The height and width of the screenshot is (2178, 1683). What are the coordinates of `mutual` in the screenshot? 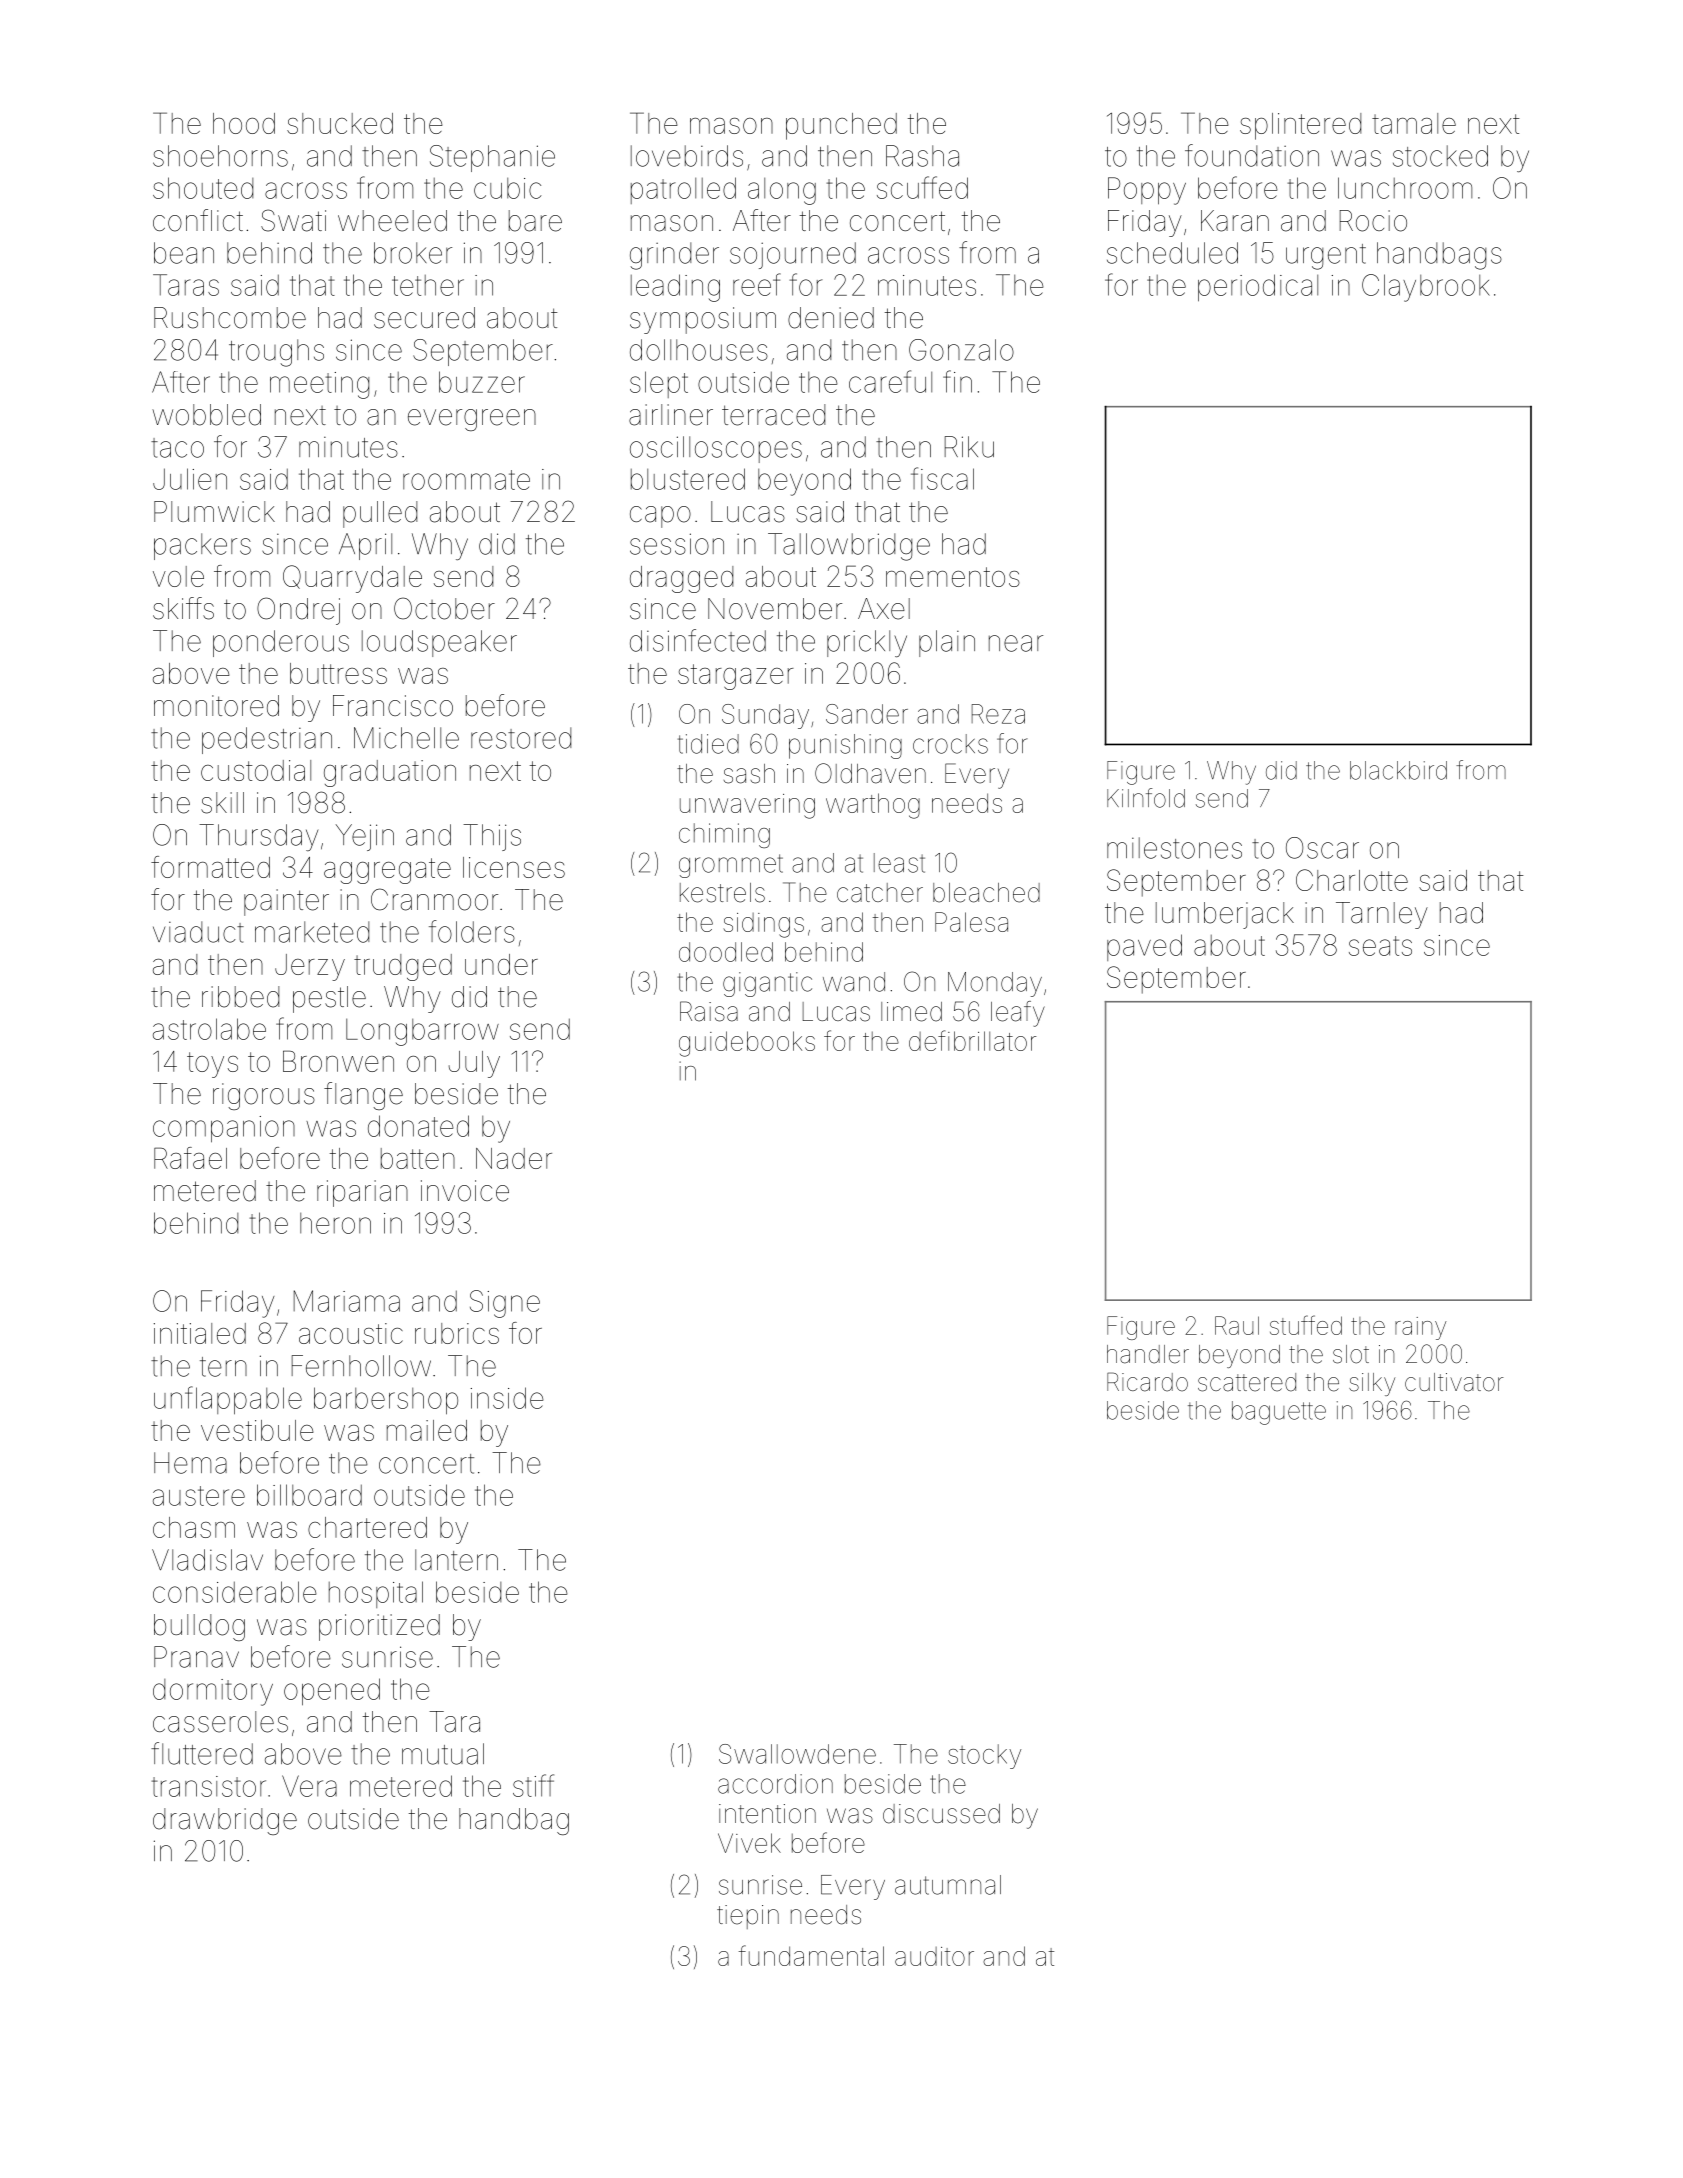 It's located at (443, 1754).
